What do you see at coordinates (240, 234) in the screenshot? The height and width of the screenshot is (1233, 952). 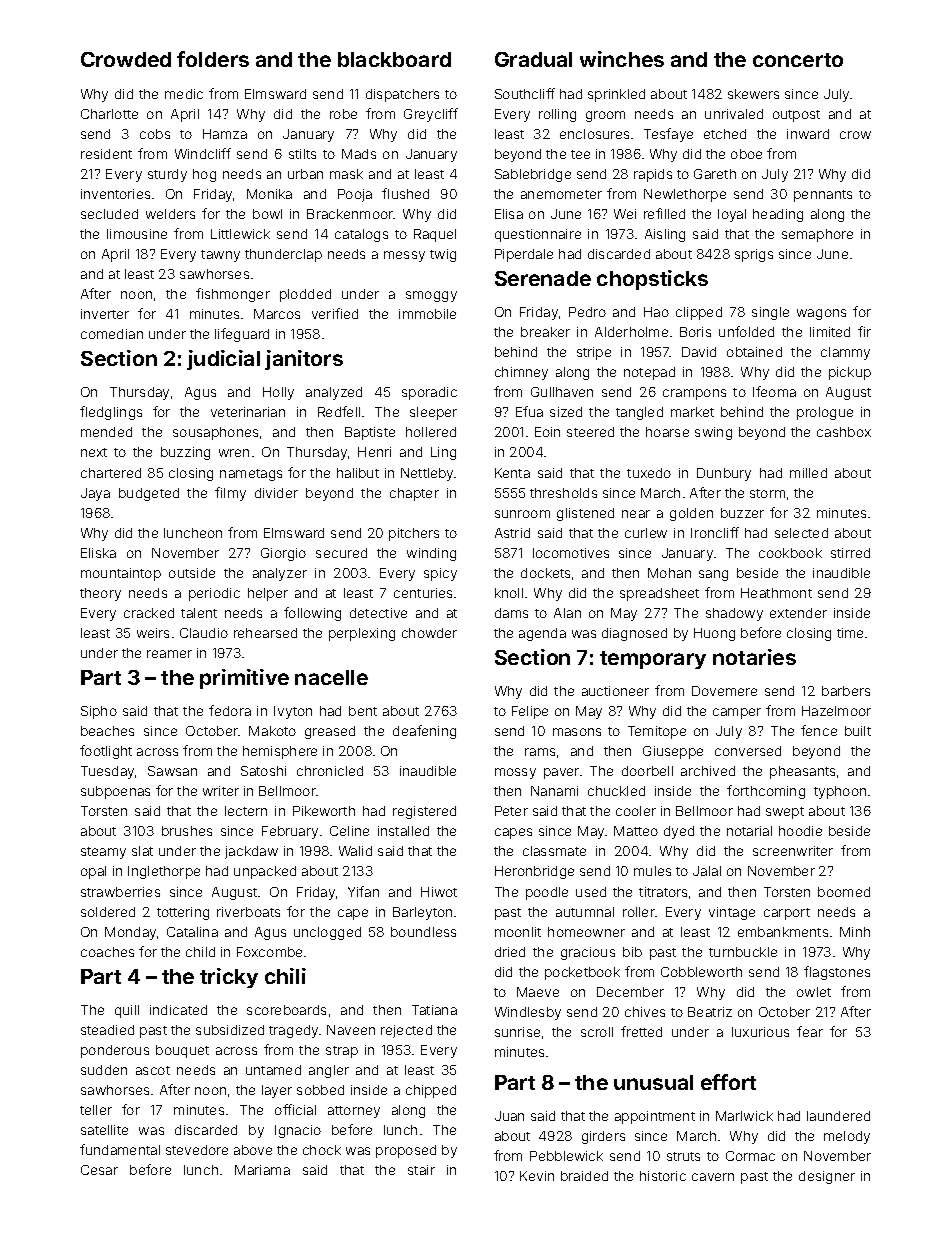 I see `Littlewick` at bounding box center [240, 234].
